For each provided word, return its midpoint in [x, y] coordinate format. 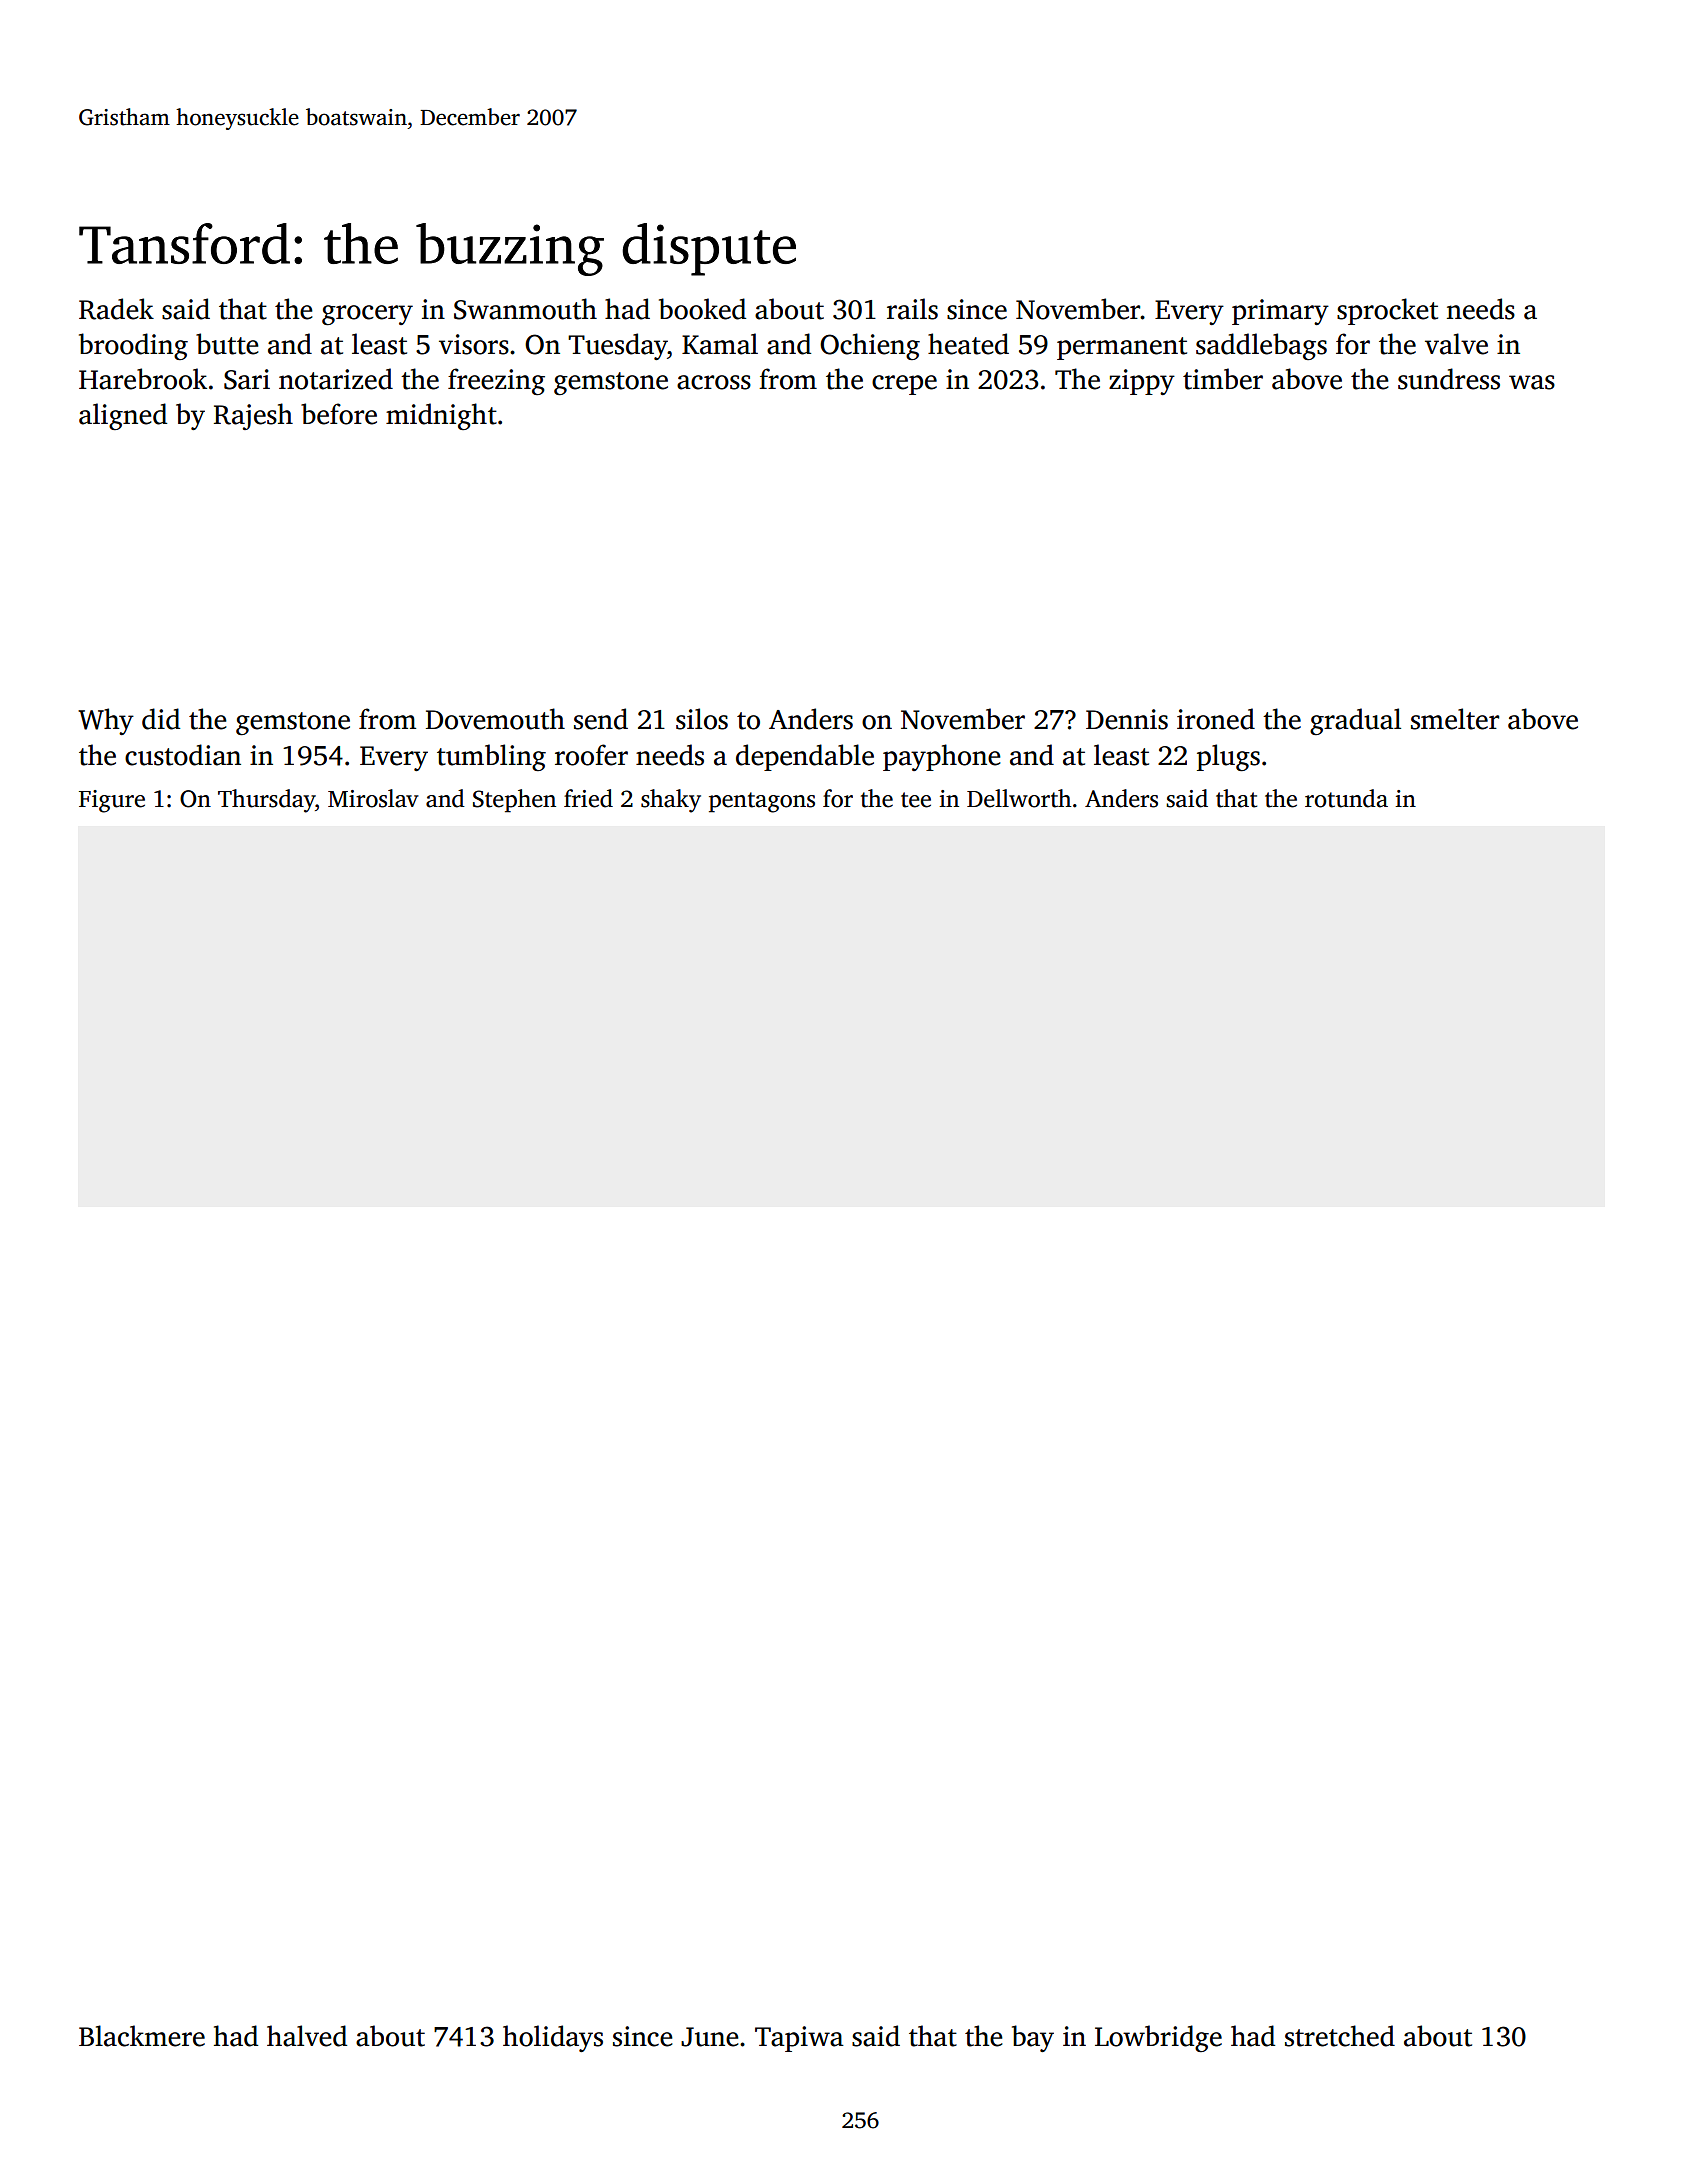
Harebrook [143, 379]
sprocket [1387, 311]
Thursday [266, 801]
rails [912, 309]
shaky [671, 801]
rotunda [1346, 798]
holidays [553, 2038]
